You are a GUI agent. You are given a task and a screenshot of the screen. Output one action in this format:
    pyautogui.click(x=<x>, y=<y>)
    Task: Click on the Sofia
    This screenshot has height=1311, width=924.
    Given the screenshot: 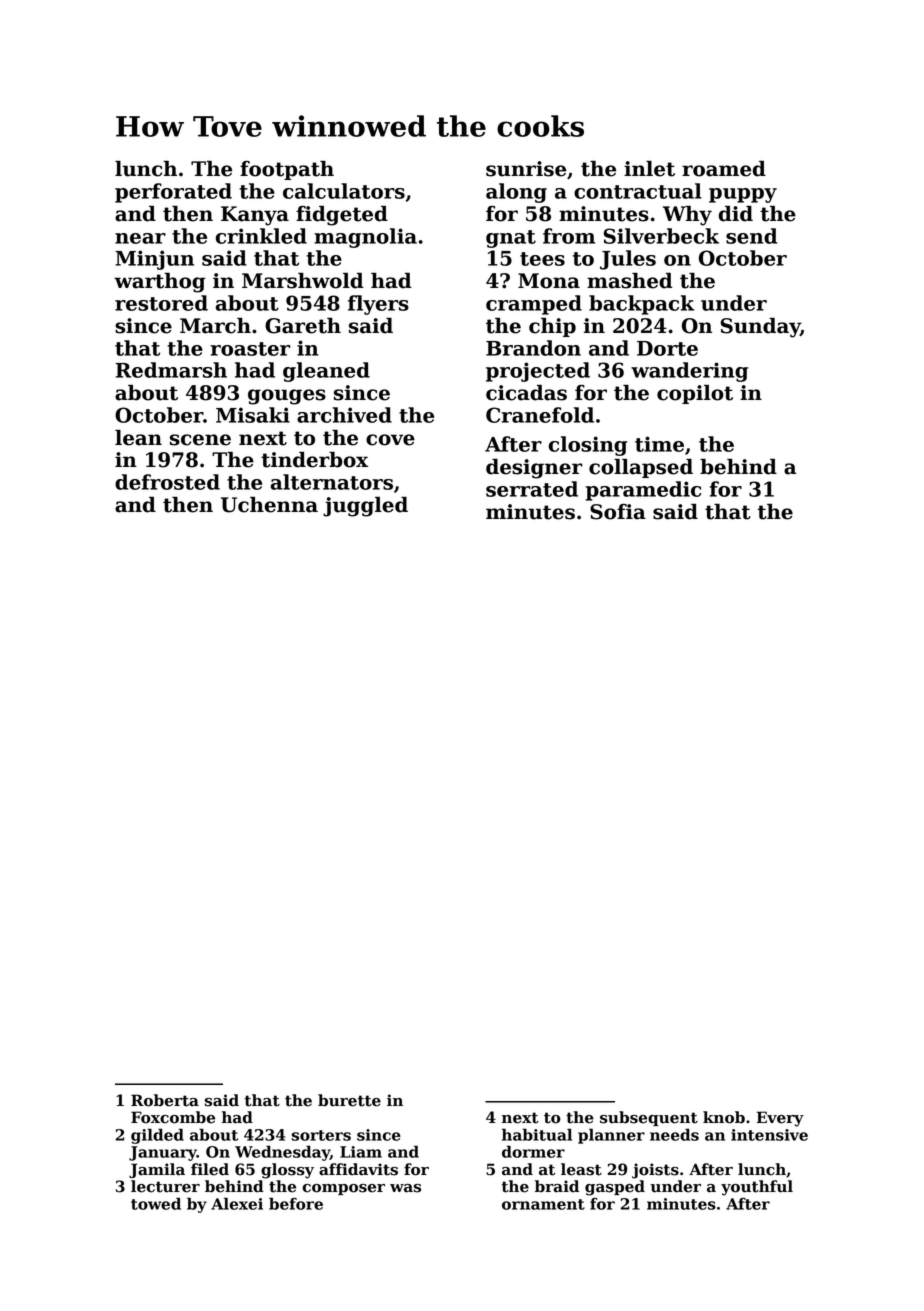 What is the action you would take?
    pyautogui.click(x=618, y=512)
